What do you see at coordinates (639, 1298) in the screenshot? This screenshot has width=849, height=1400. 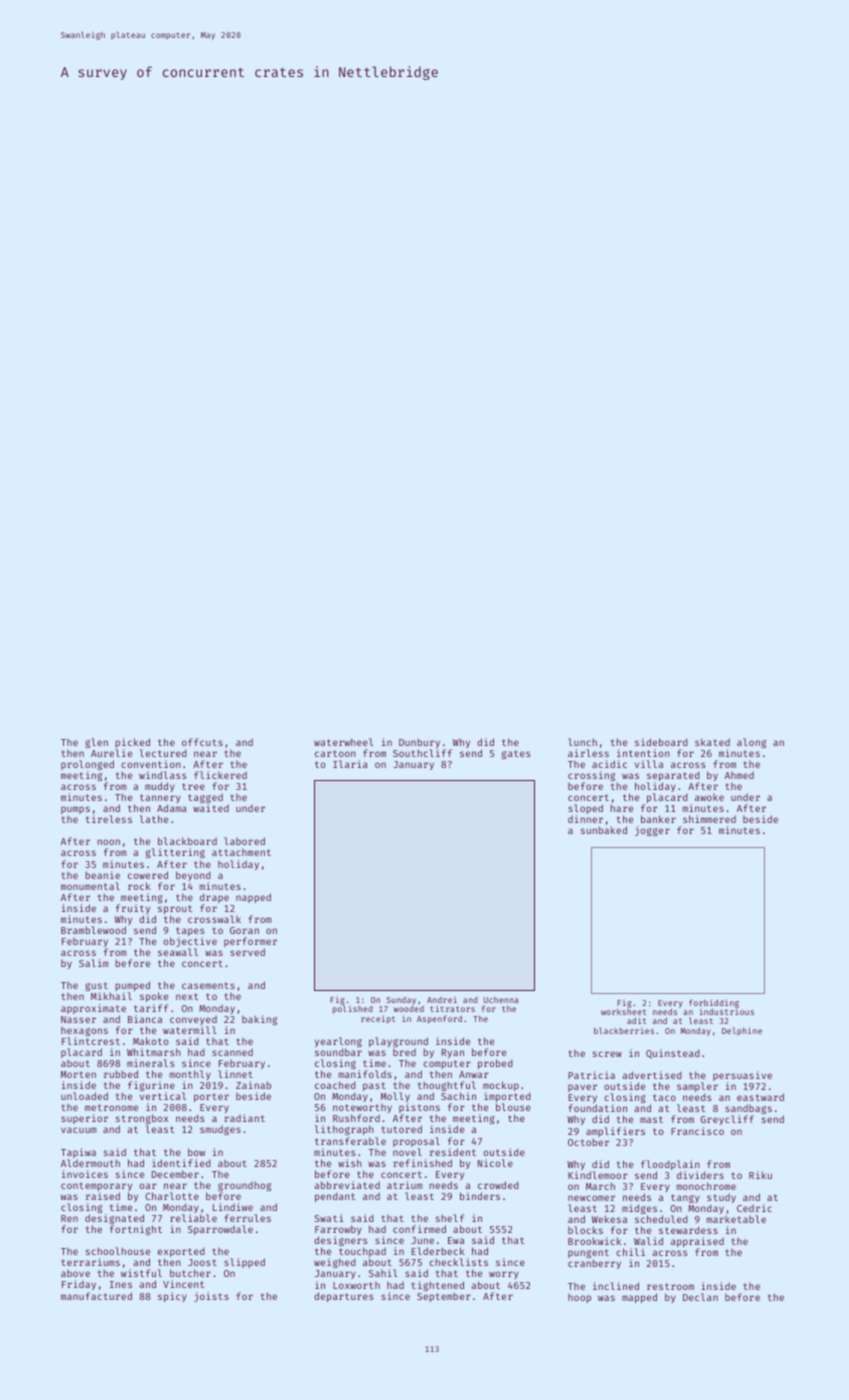 I see `mapped` at bounding box center [639, 1298].
